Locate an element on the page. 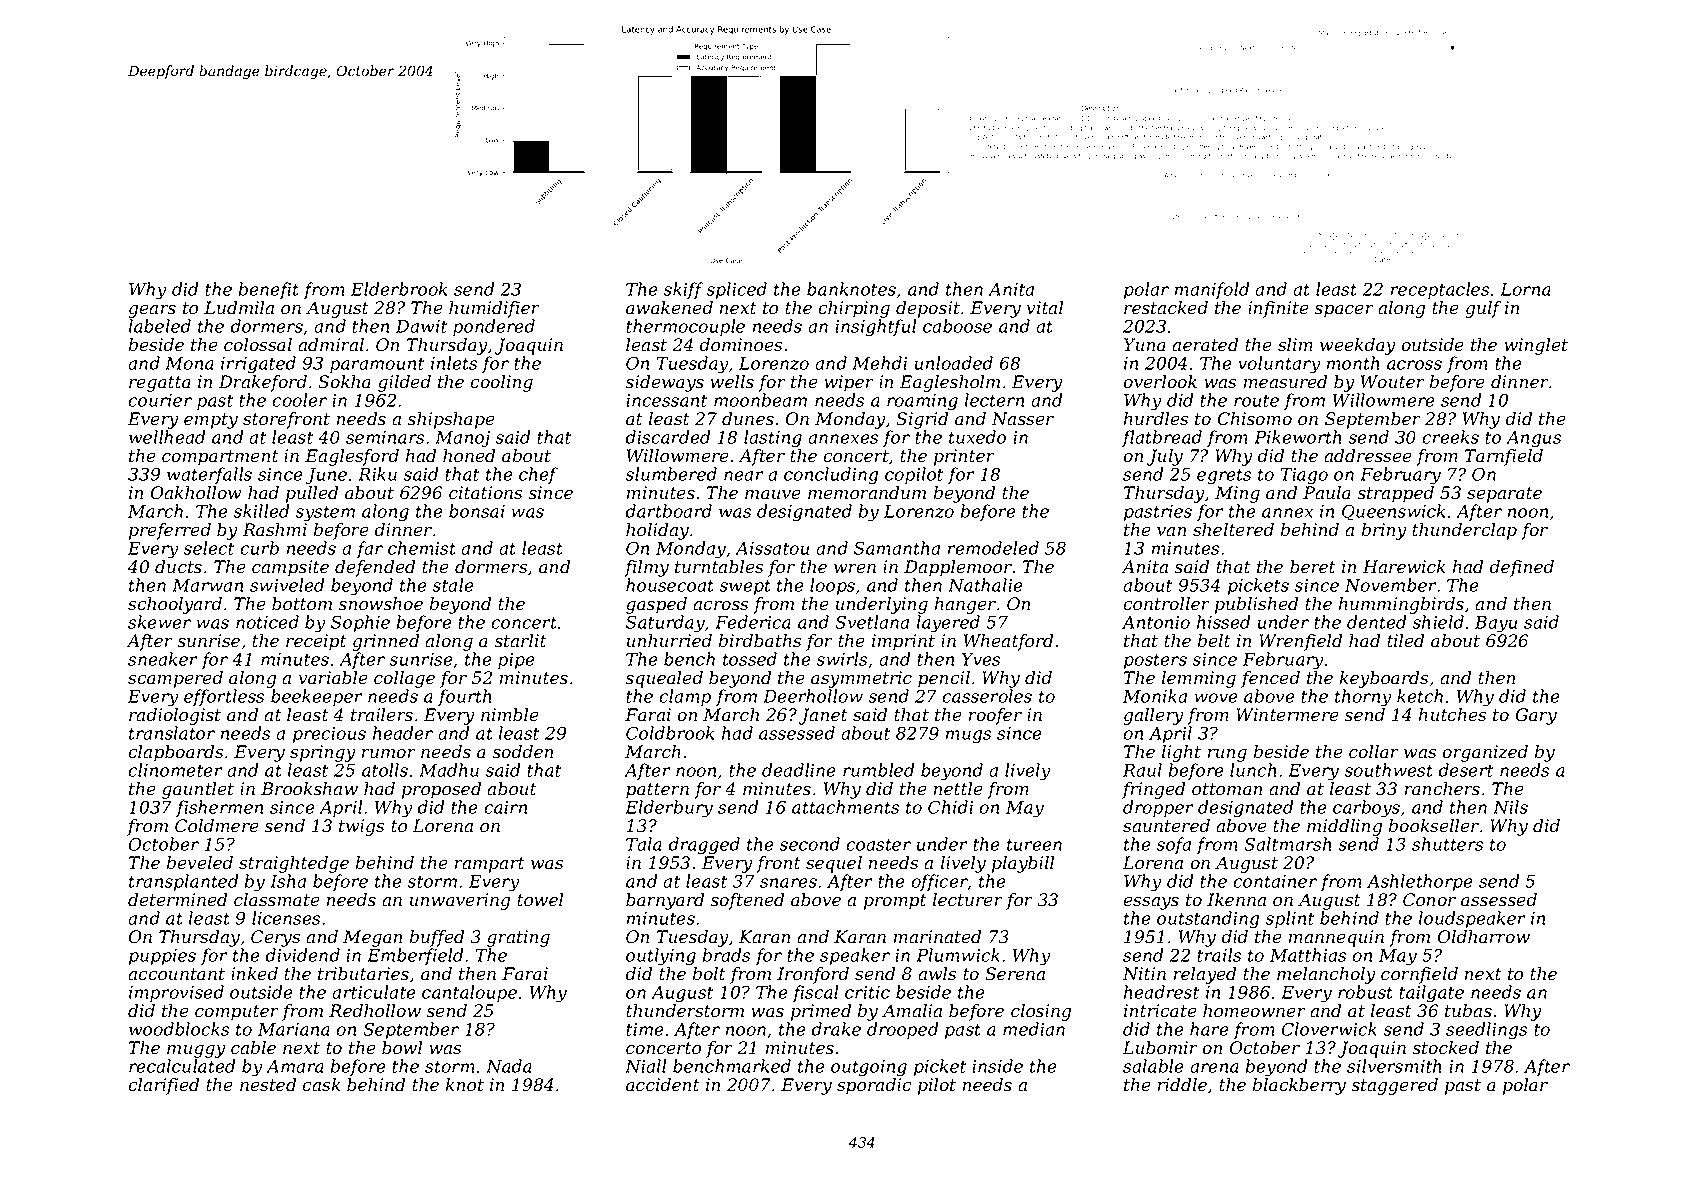 The image size is (1698, 1200). Eaglesford is located at coordinates (352, 457).
